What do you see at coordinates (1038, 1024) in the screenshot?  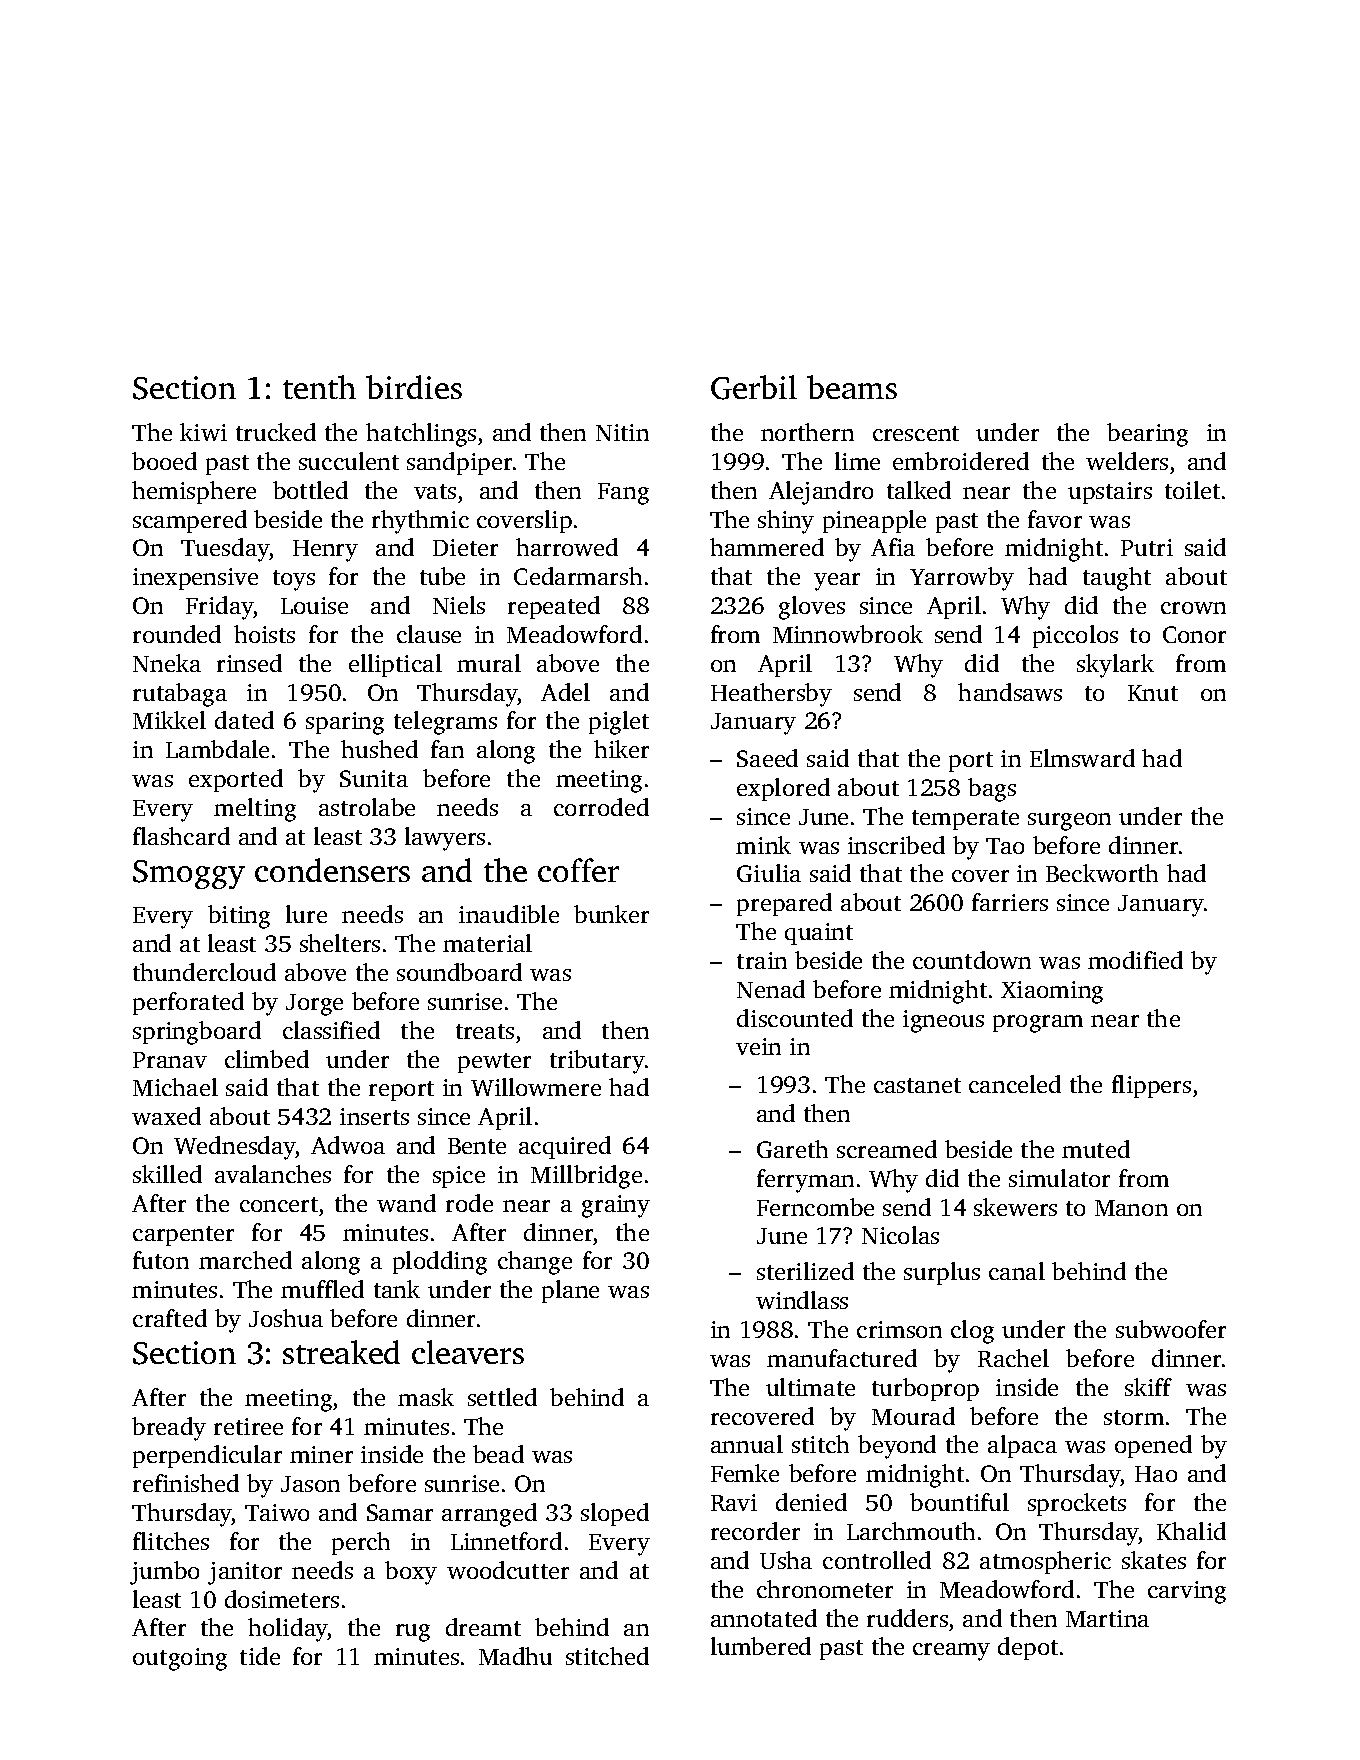 I see `program` at bounding box center [1038, 1024].
